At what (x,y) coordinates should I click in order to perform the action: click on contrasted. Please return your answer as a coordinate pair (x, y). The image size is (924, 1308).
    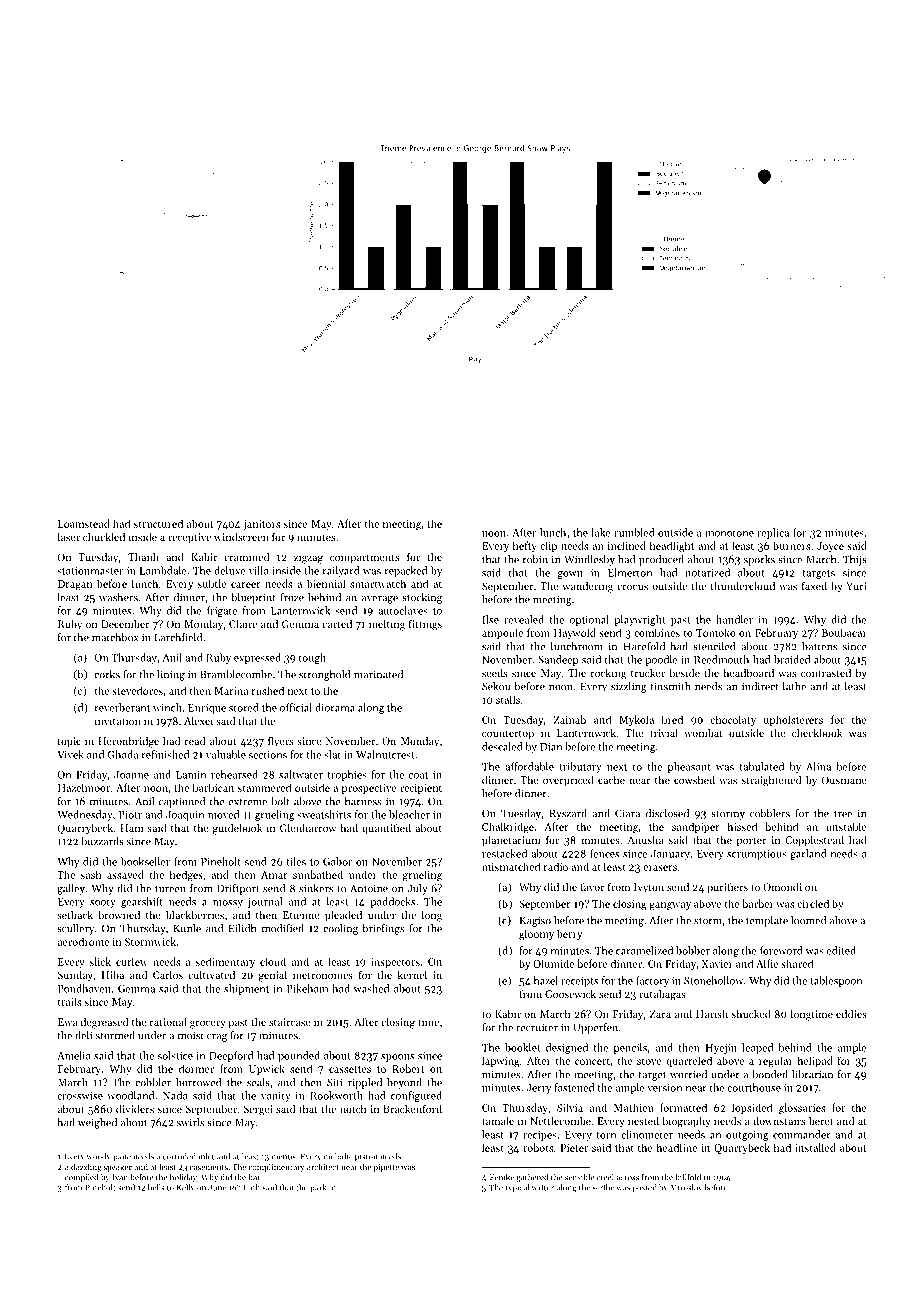
    Looking at the image, I should click on (826, 673).
